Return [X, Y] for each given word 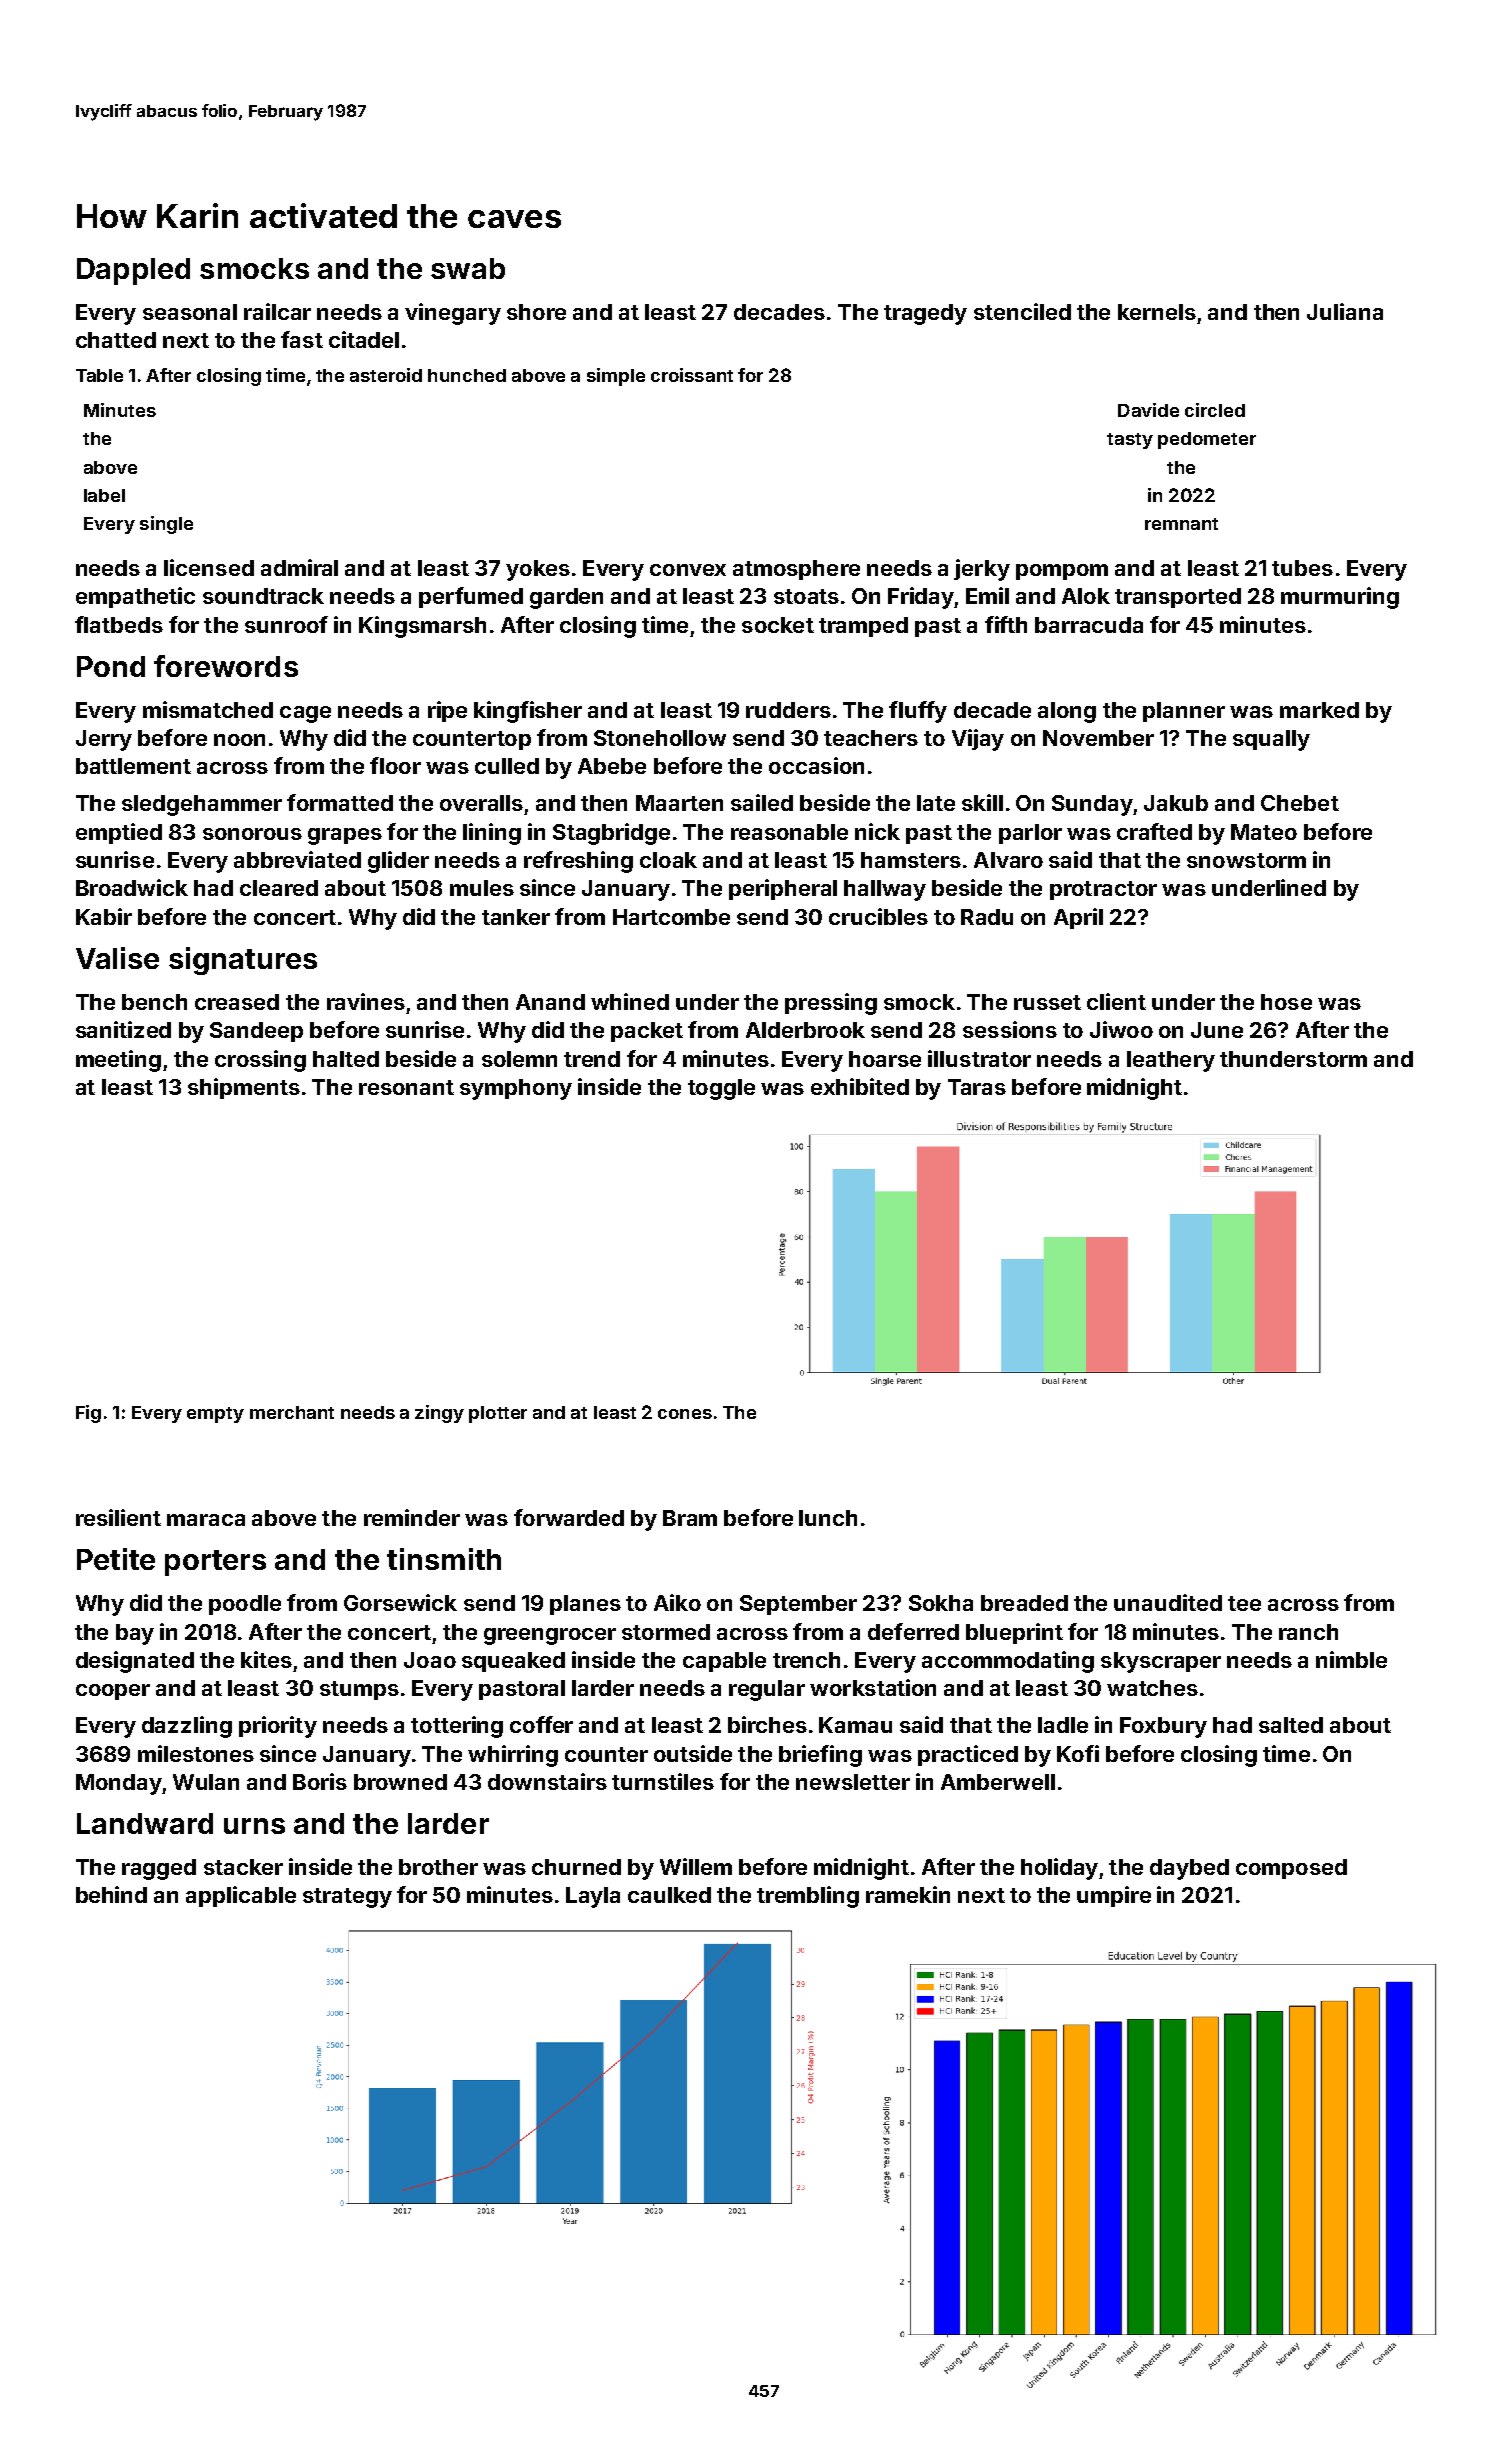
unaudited [1168, 1602]
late [936, 803]
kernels [1157, 312]
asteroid [386, 375]
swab [468, 268]
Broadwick [132, 887]
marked [1319, 710]
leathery [1171, 1061]
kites [266, 1659]
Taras [977, 1087]
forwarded [569, 1517]
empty [215, 1415]
